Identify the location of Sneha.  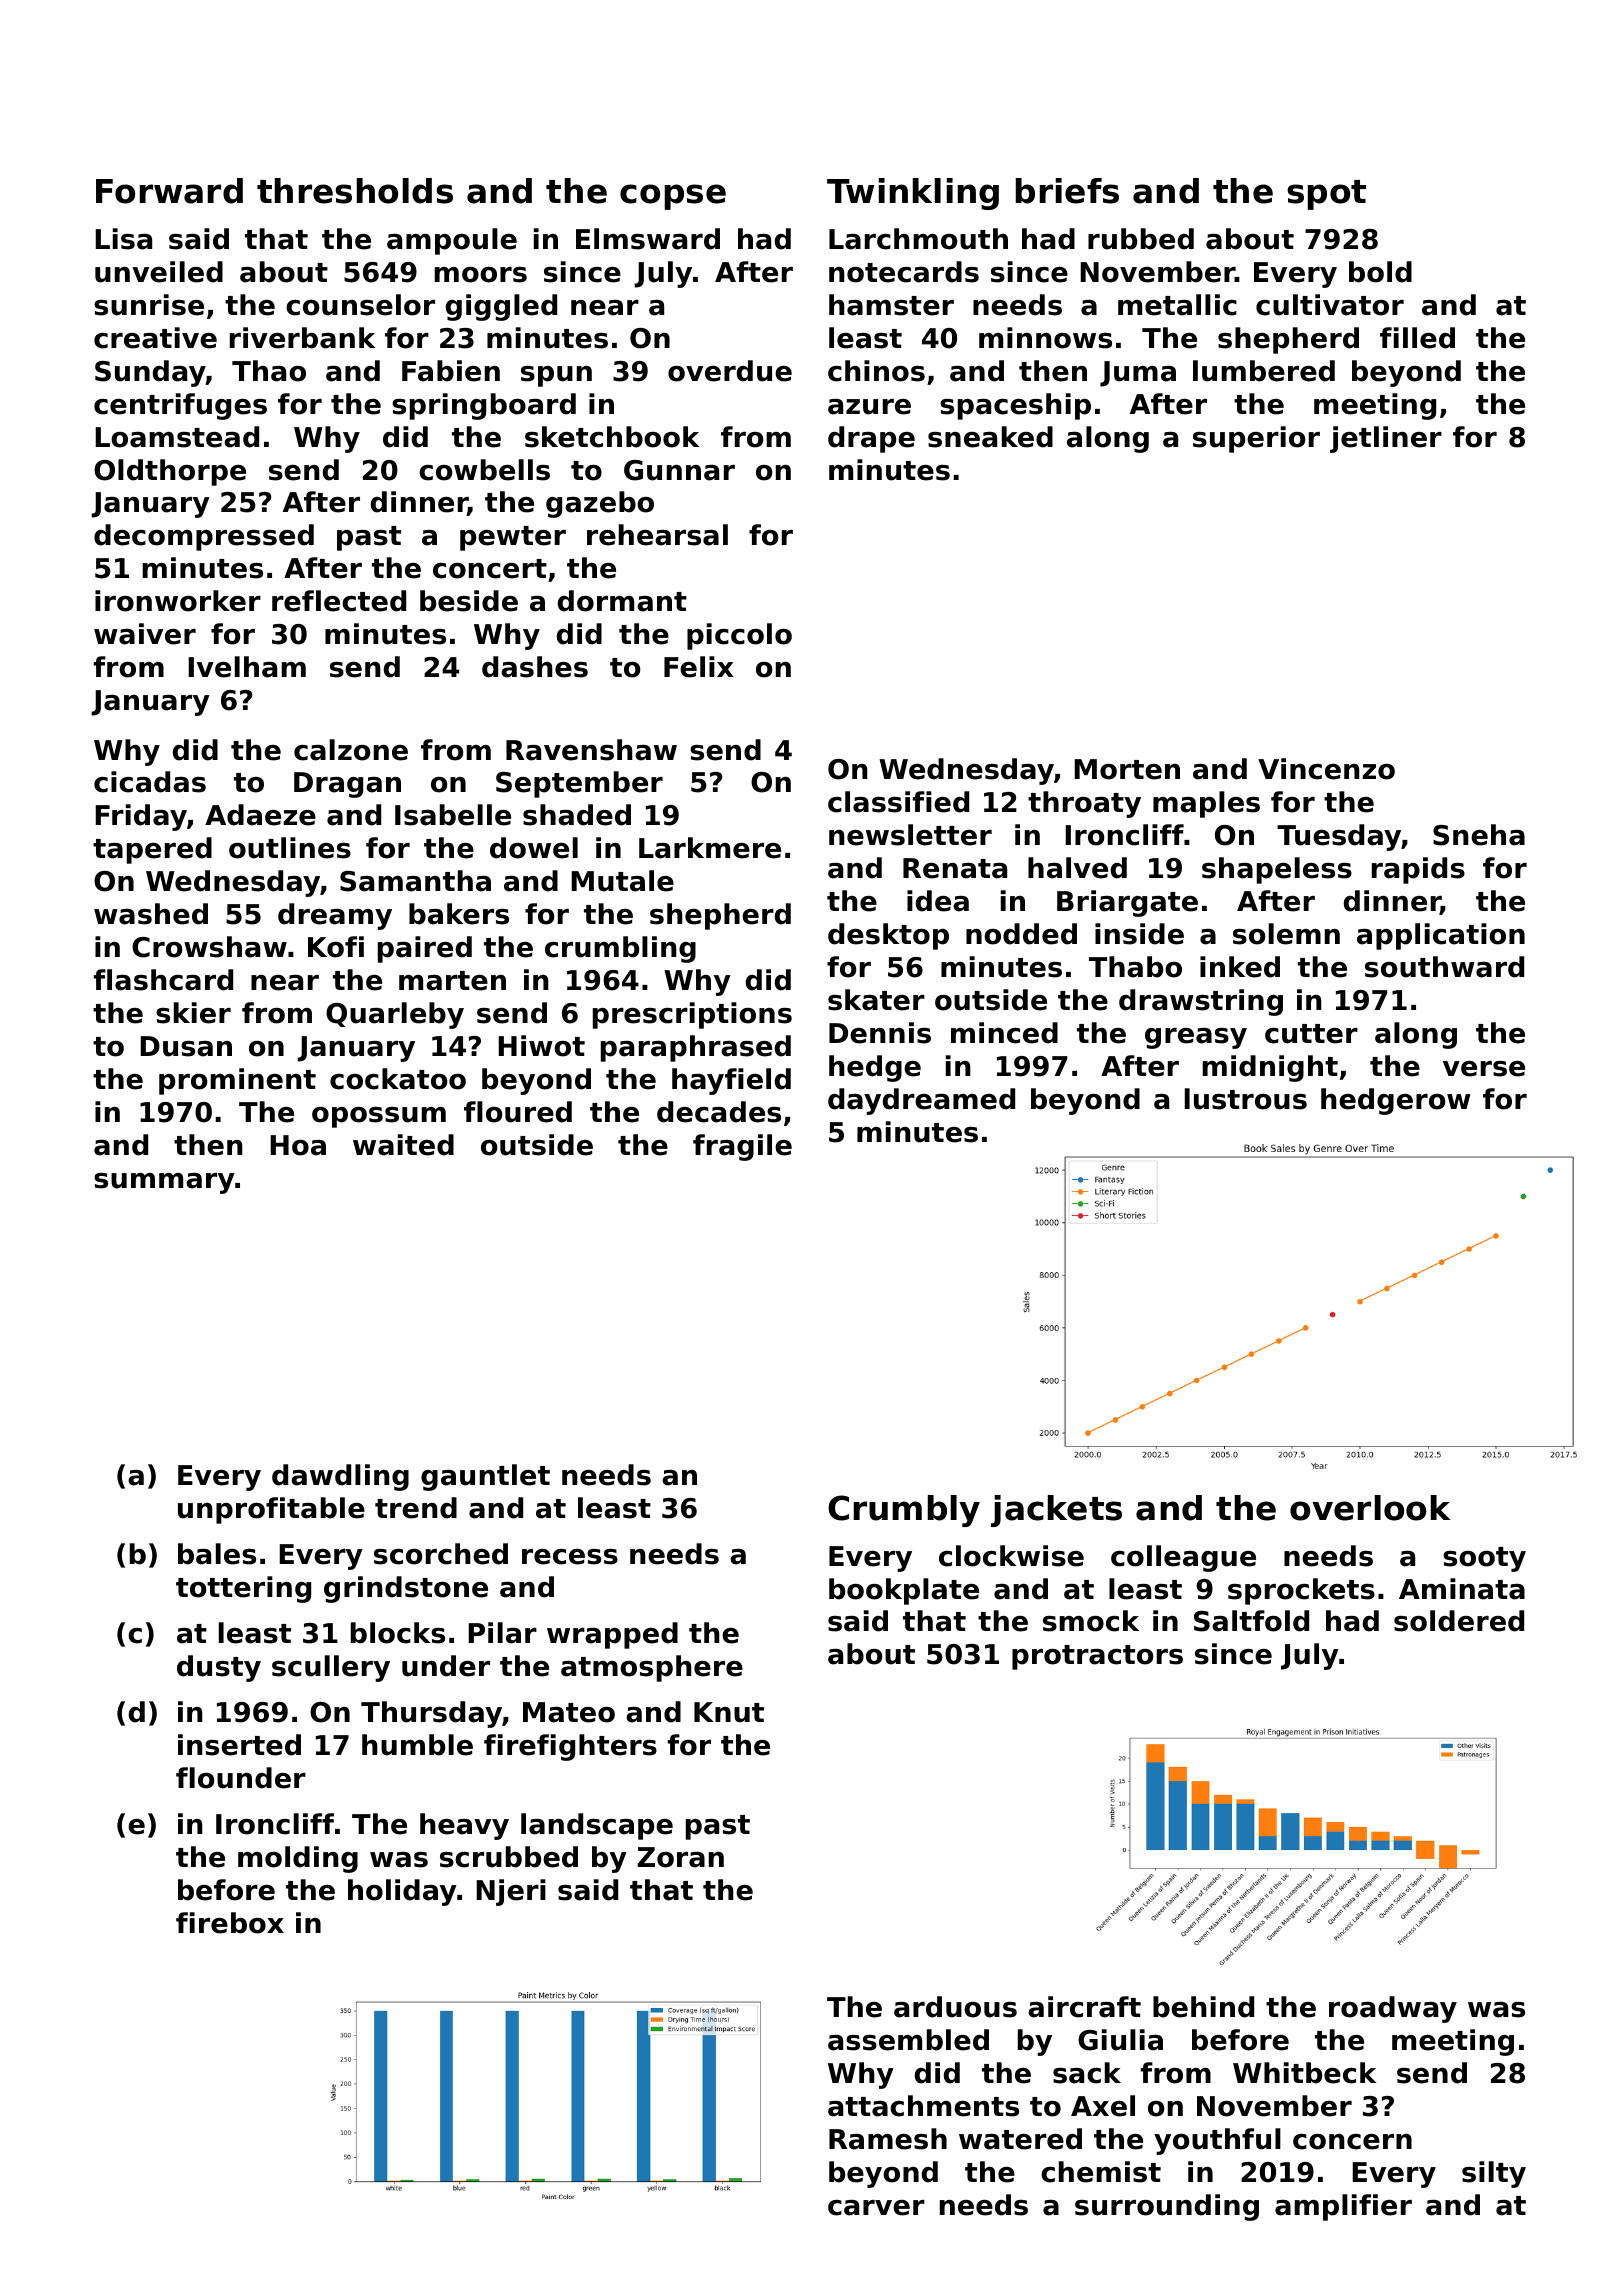
(1479, 835).
